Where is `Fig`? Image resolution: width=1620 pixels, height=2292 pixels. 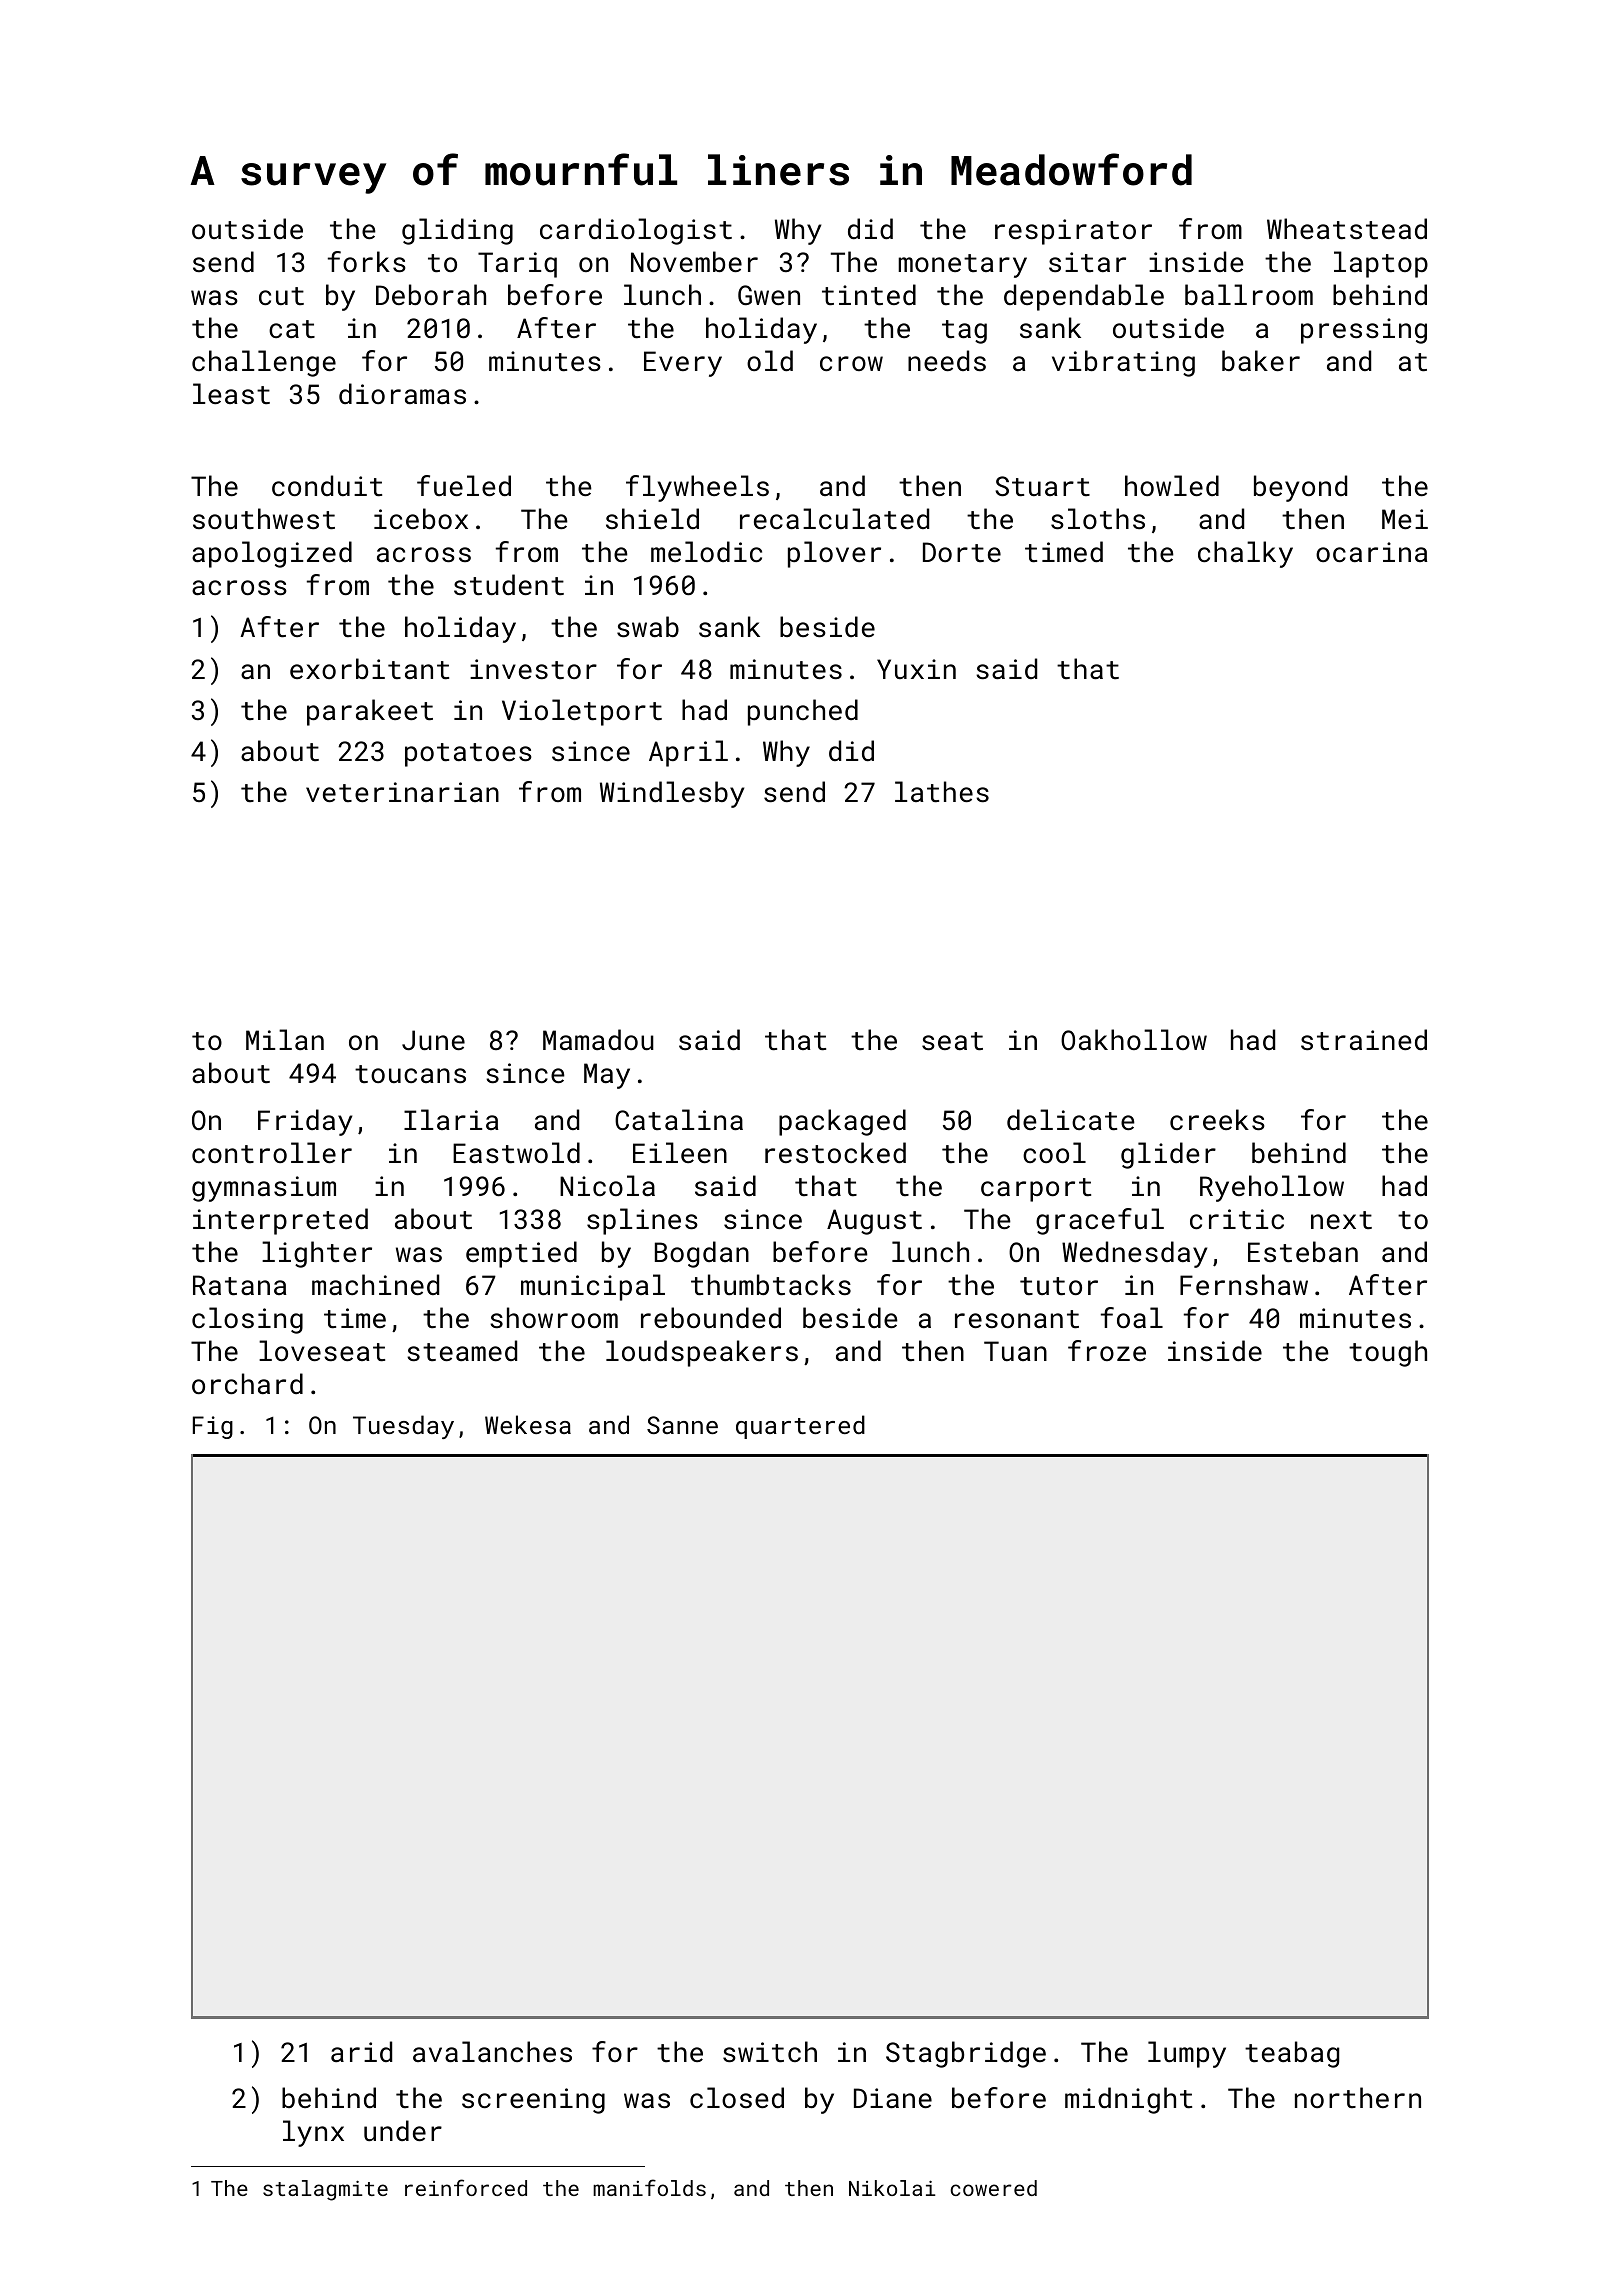
Fig is located at coordinates (213, 1427).
